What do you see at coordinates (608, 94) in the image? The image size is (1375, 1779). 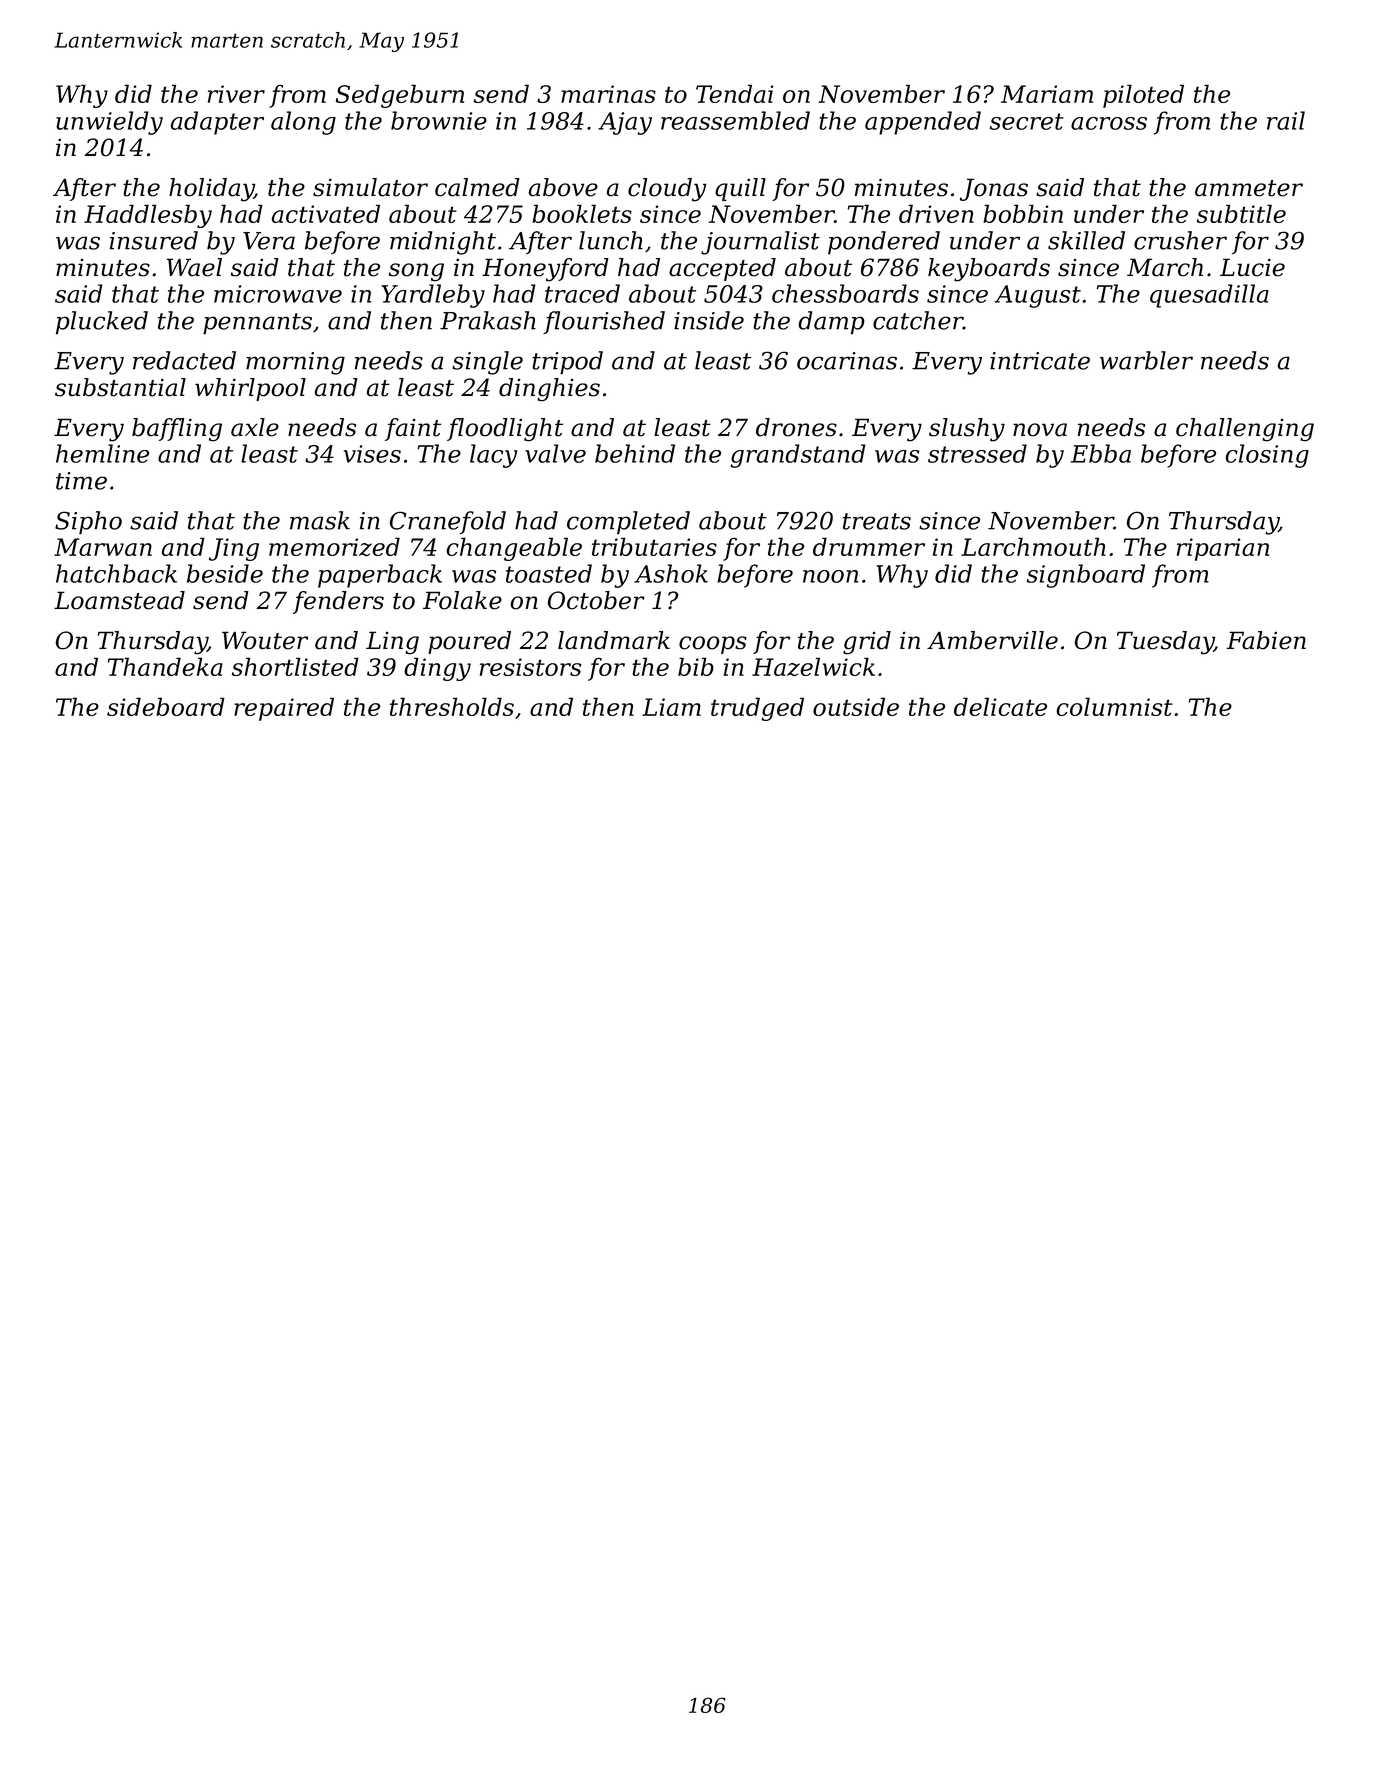 I see `marinas` at bounding box center [608, 94].
